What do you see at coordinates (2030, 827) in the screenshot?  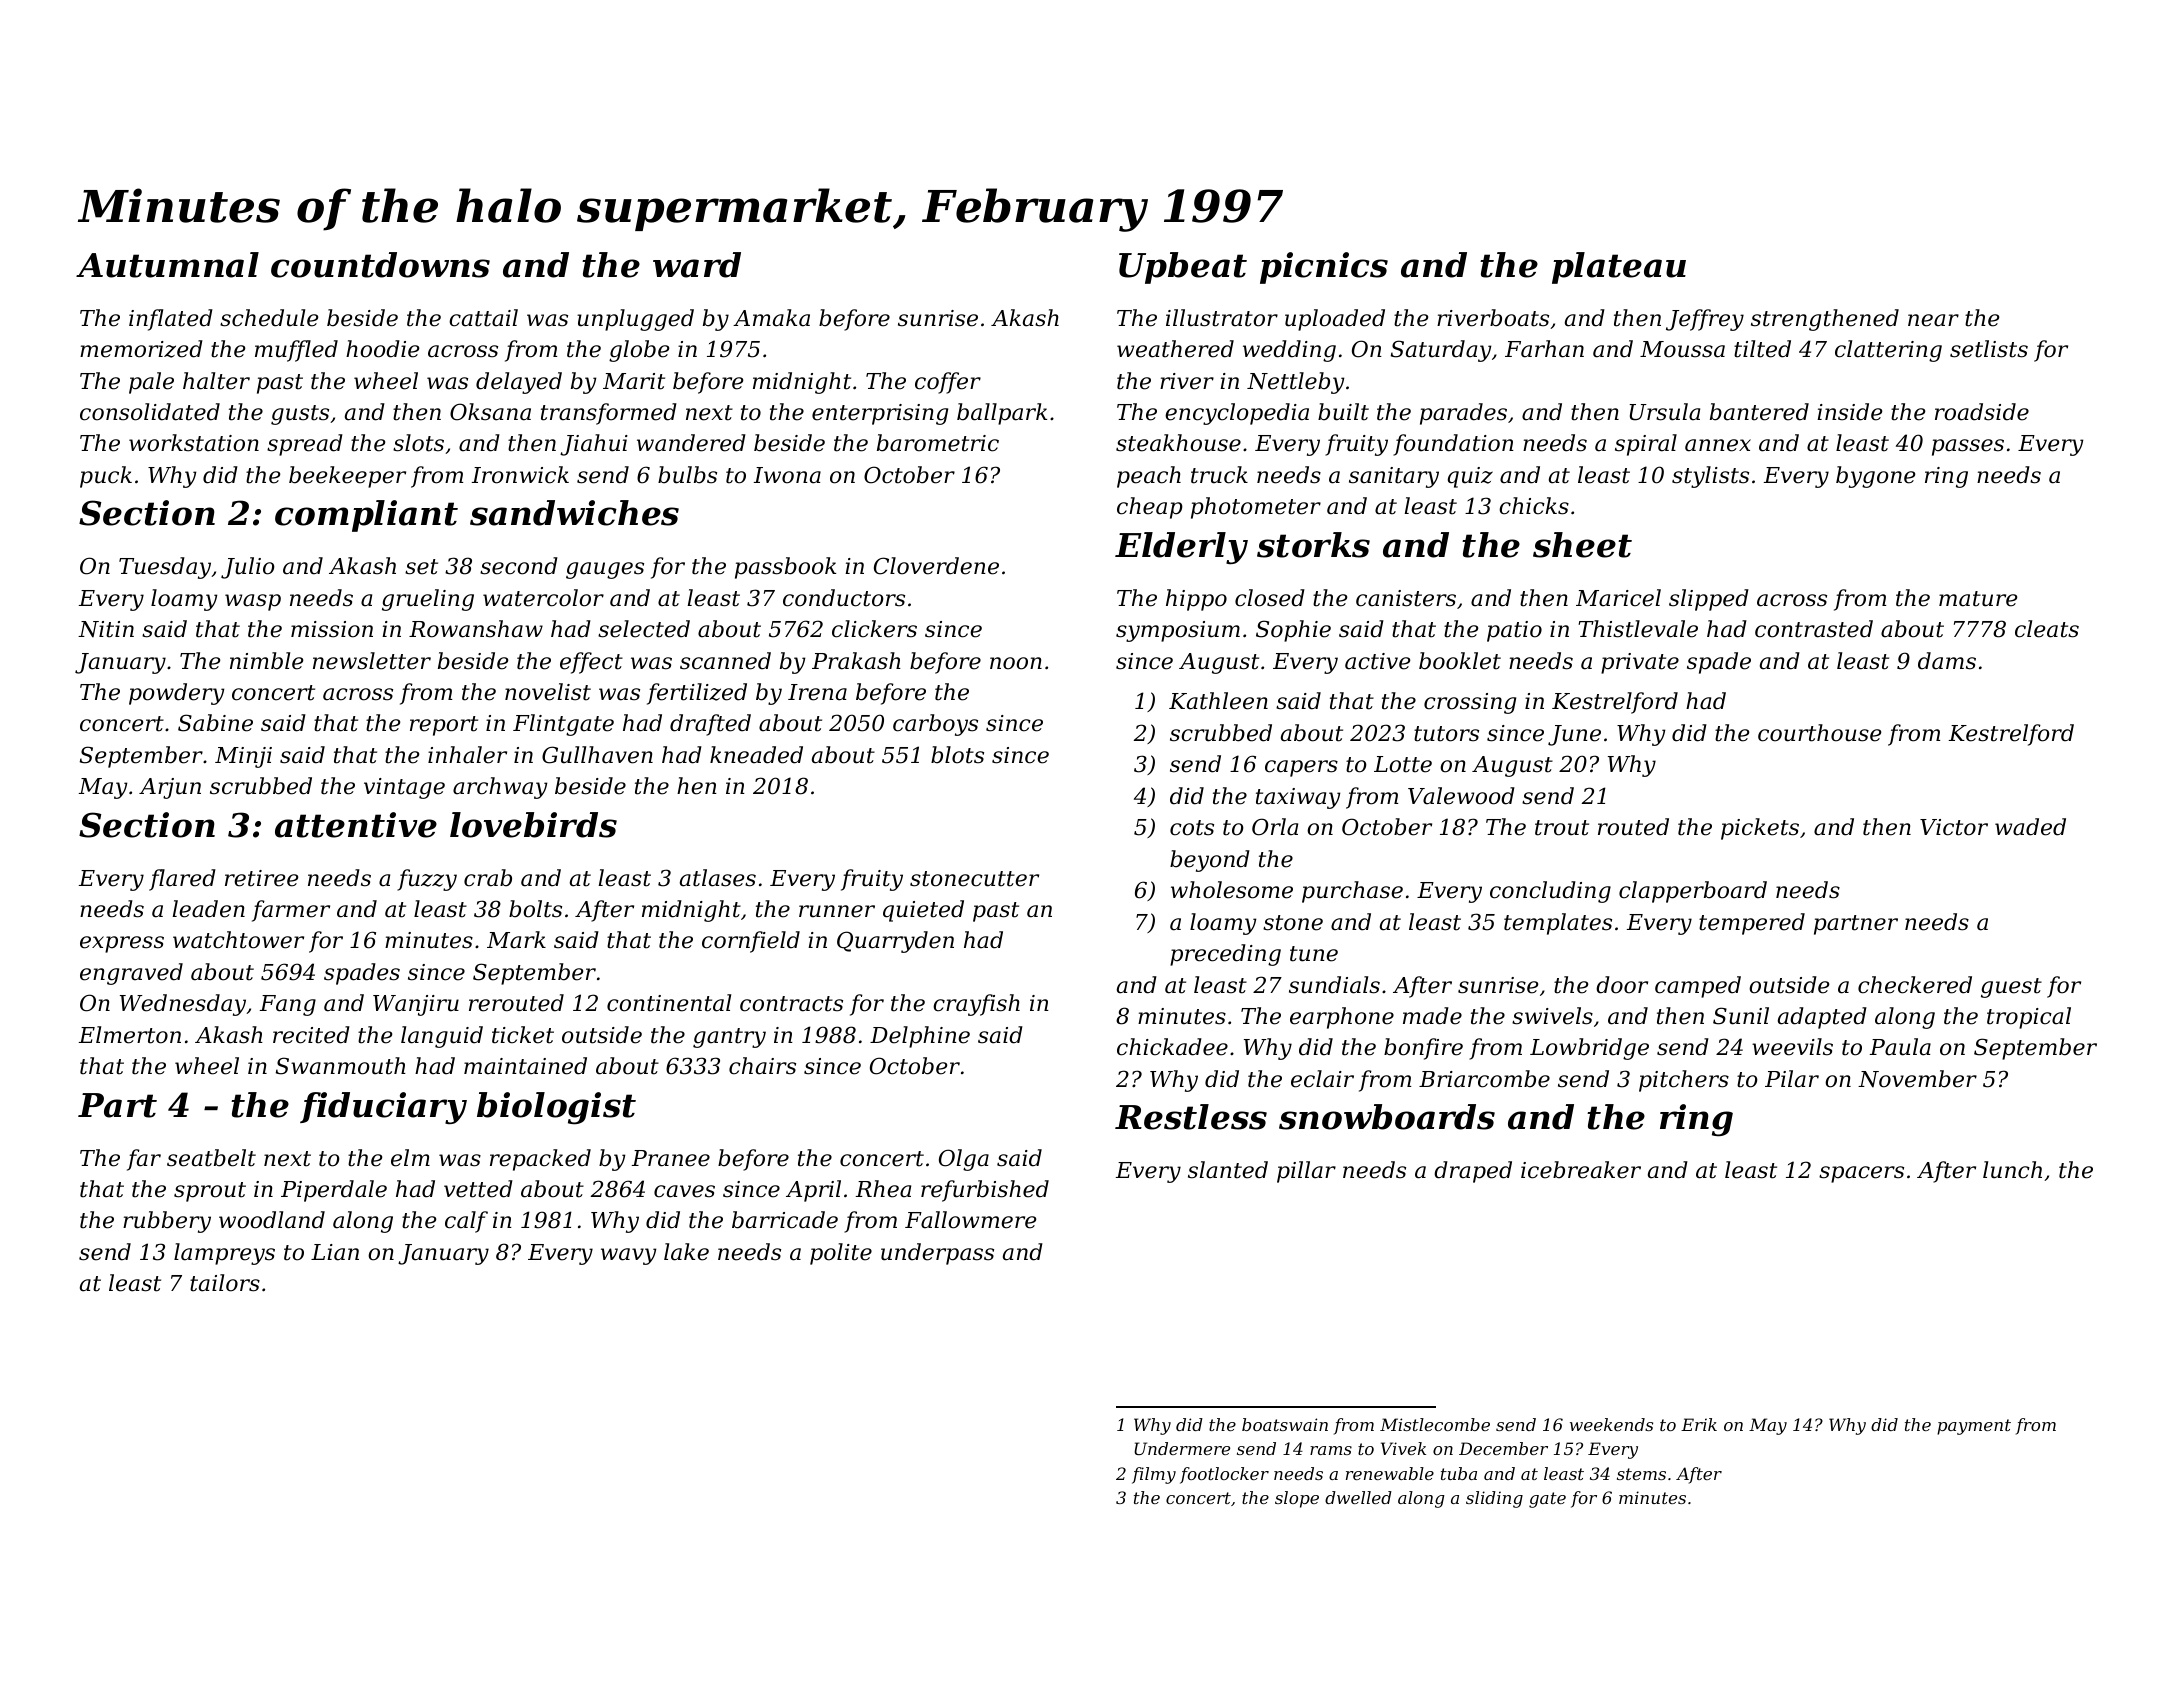 I see `waded` at bounding box center [2030, 827].
